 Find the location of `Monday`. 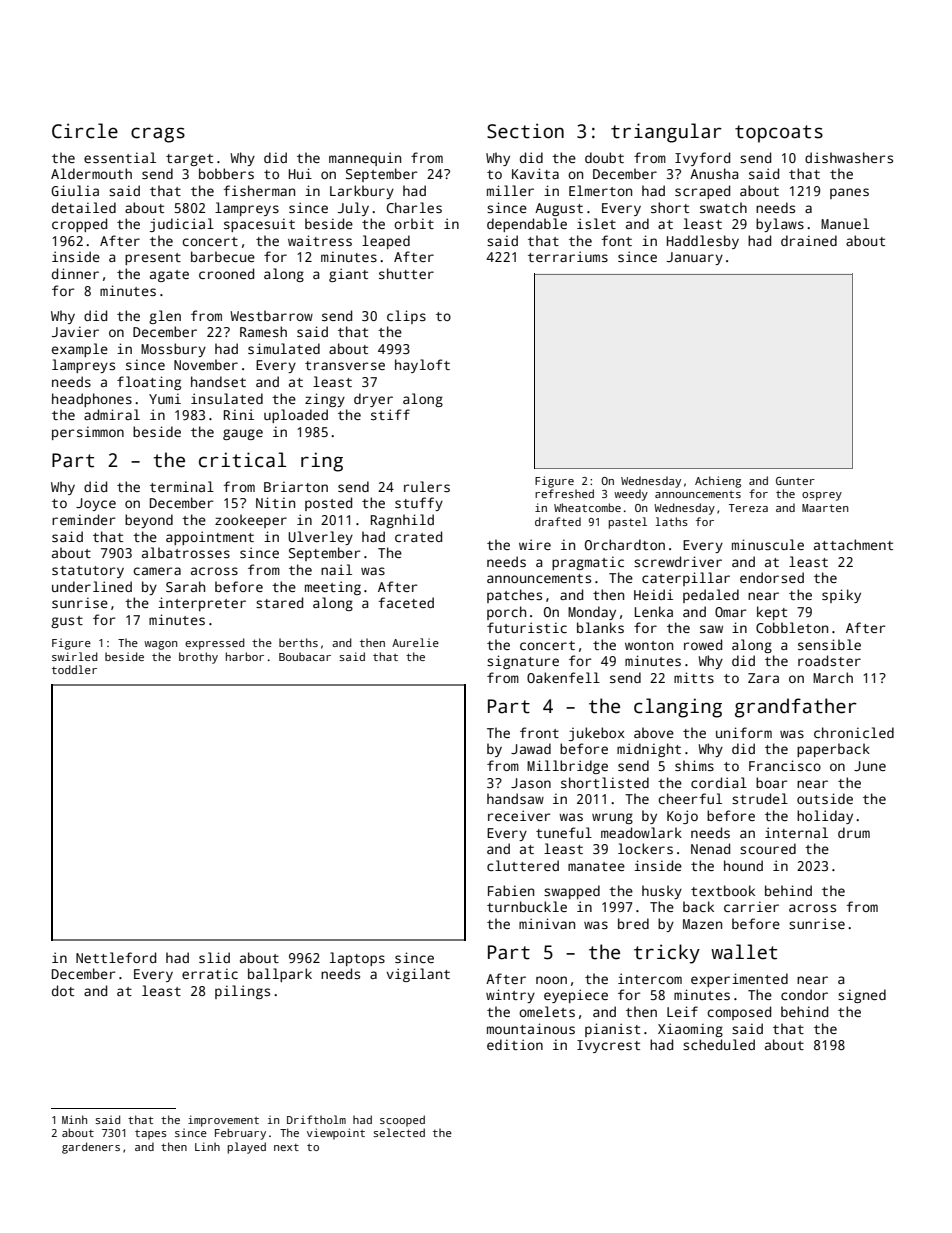

Monday is located at coordinates (592, 613).
